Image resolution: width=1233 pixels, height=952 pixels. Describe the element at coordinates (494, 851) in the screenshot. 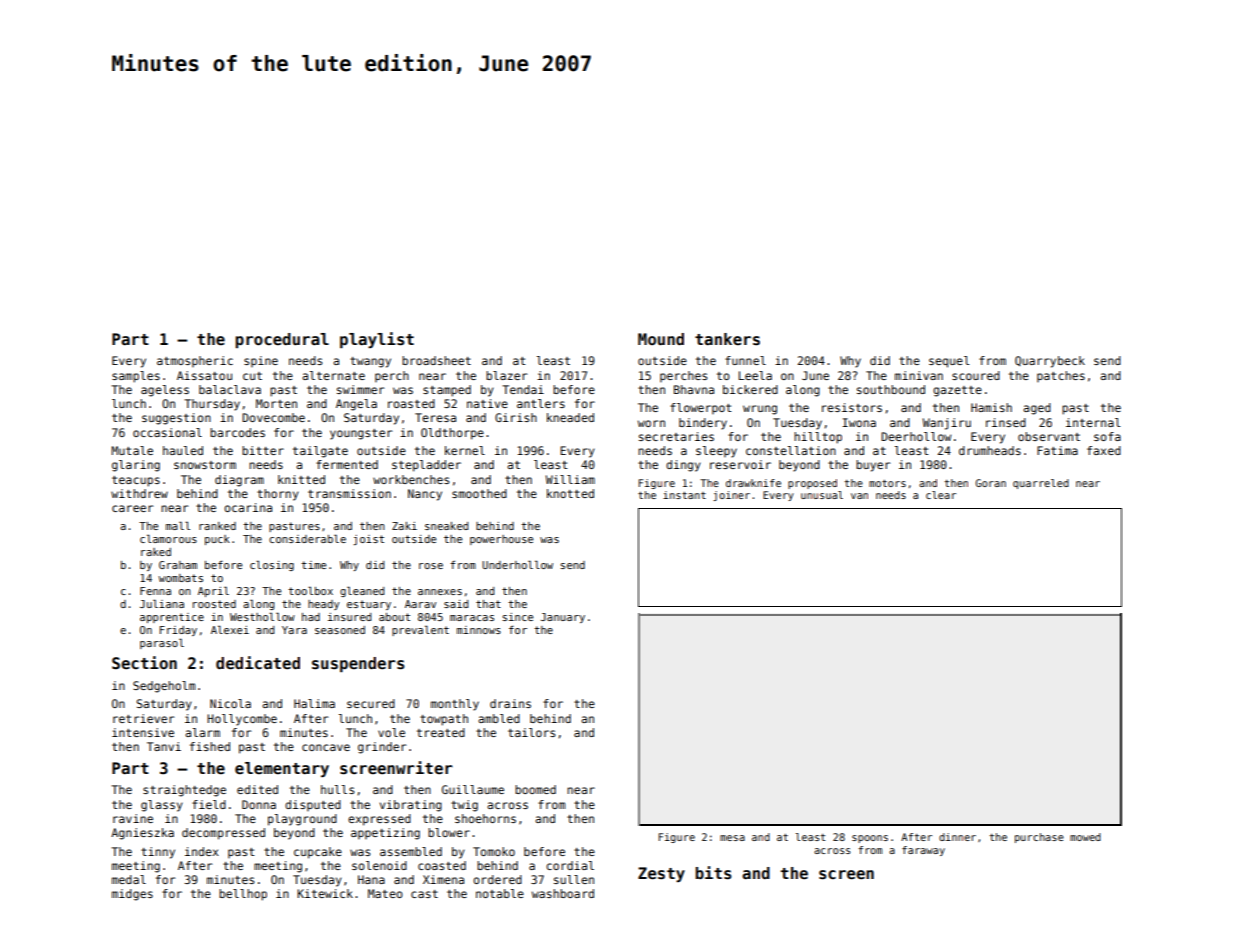

I see `Tomoko` at that location.
